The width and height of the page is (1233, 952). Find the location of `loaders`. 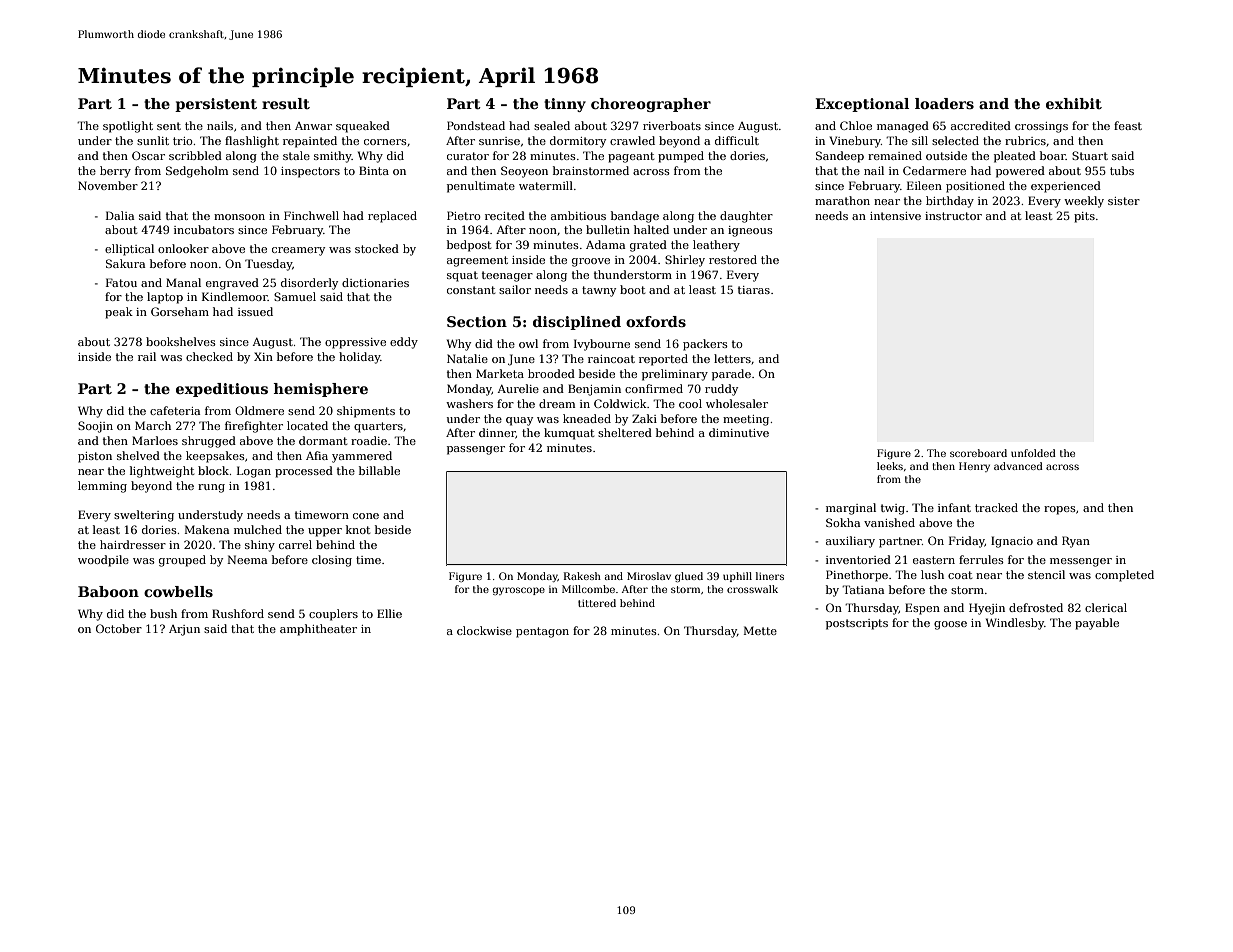

loaders is located at coordinates (944, 103).
